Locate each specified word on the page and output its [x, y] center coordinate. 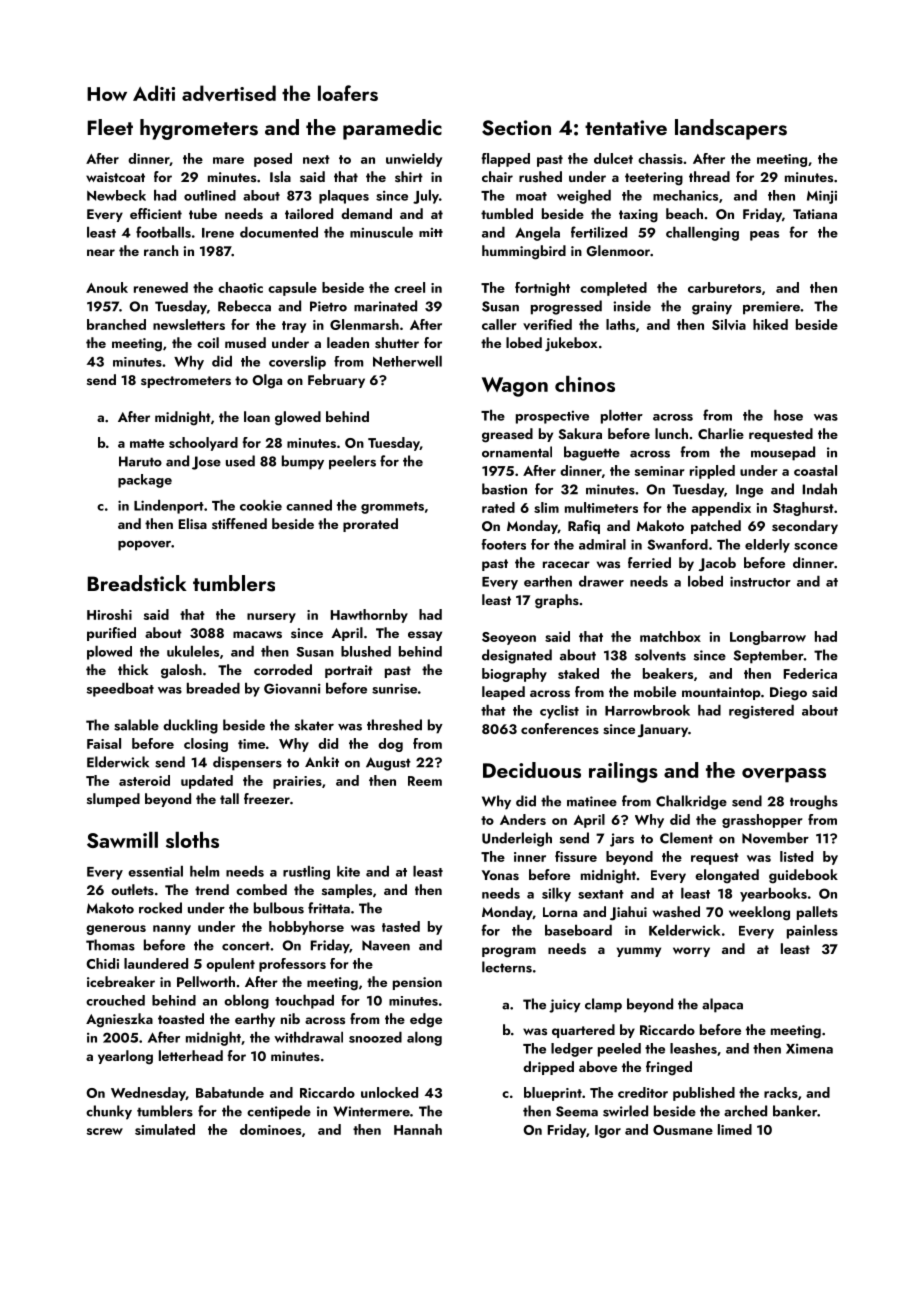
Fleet [110, 127]
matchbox [670, 636]
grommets [392, 508]
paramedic [392, 129]
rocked [160, 908]
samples [347, 891]
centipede [279, 1112]
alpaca [722, 1005]
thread [709, 176]
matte [147, 443]
